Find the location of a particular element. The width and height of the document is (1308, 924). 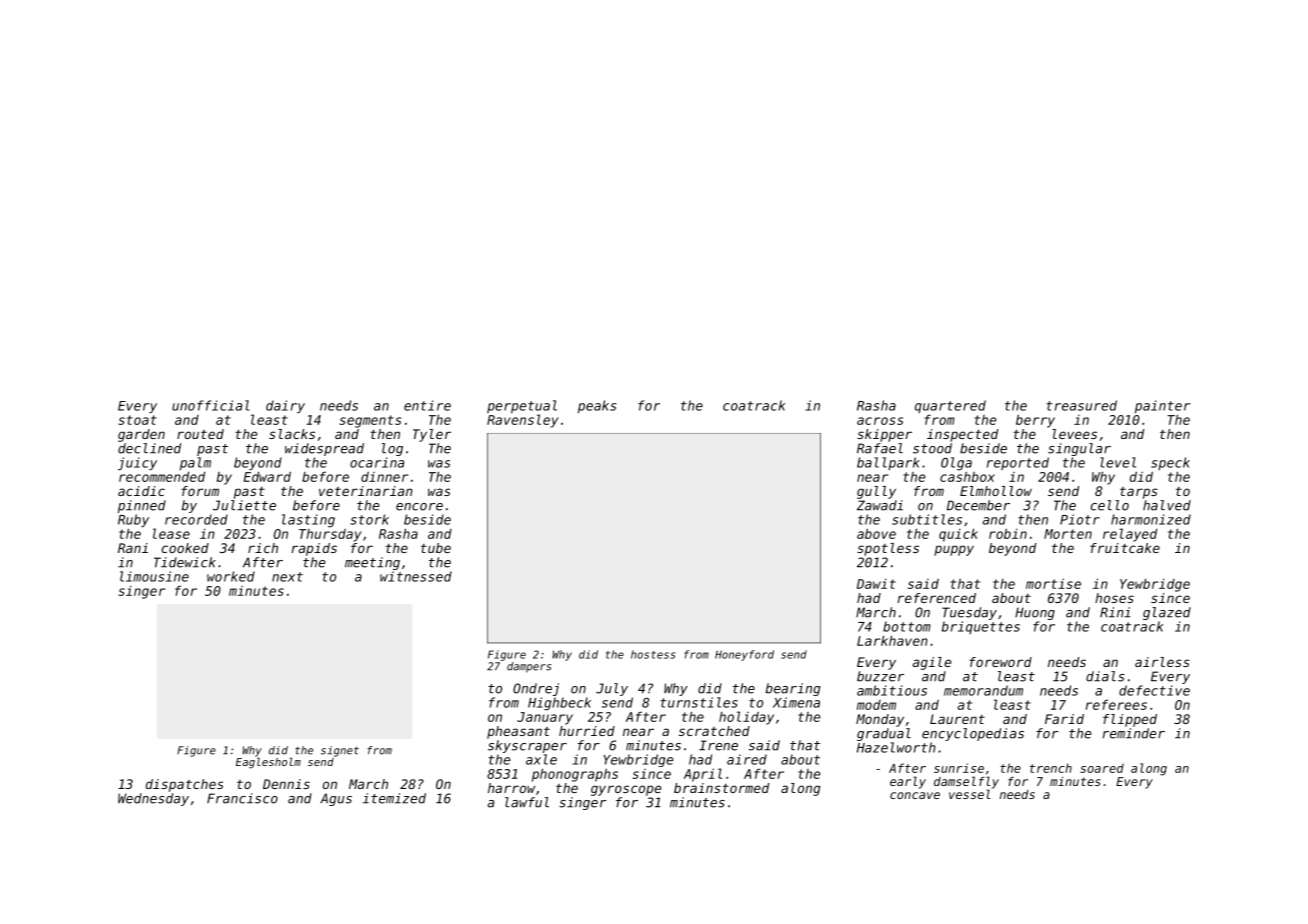

dispatches is located at coordinates (184, 785).
